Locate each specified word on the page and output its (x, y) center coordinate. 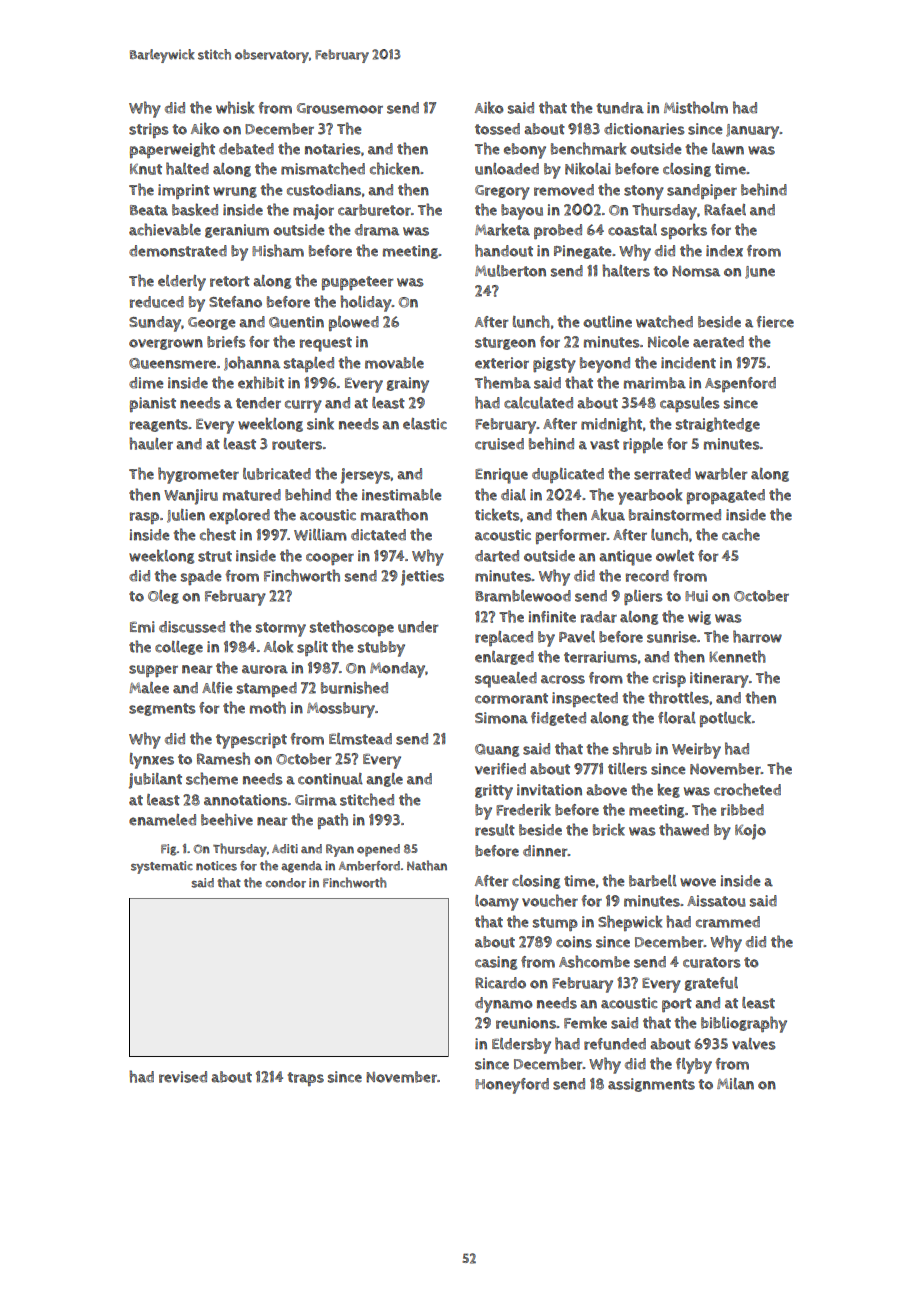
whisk (235, 107)
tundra (620, 108)
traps (306, 1079)
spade (201, 577)
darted (497, 556)
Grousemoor (340, 108)
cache (741, 534)
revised (183, 1077)
